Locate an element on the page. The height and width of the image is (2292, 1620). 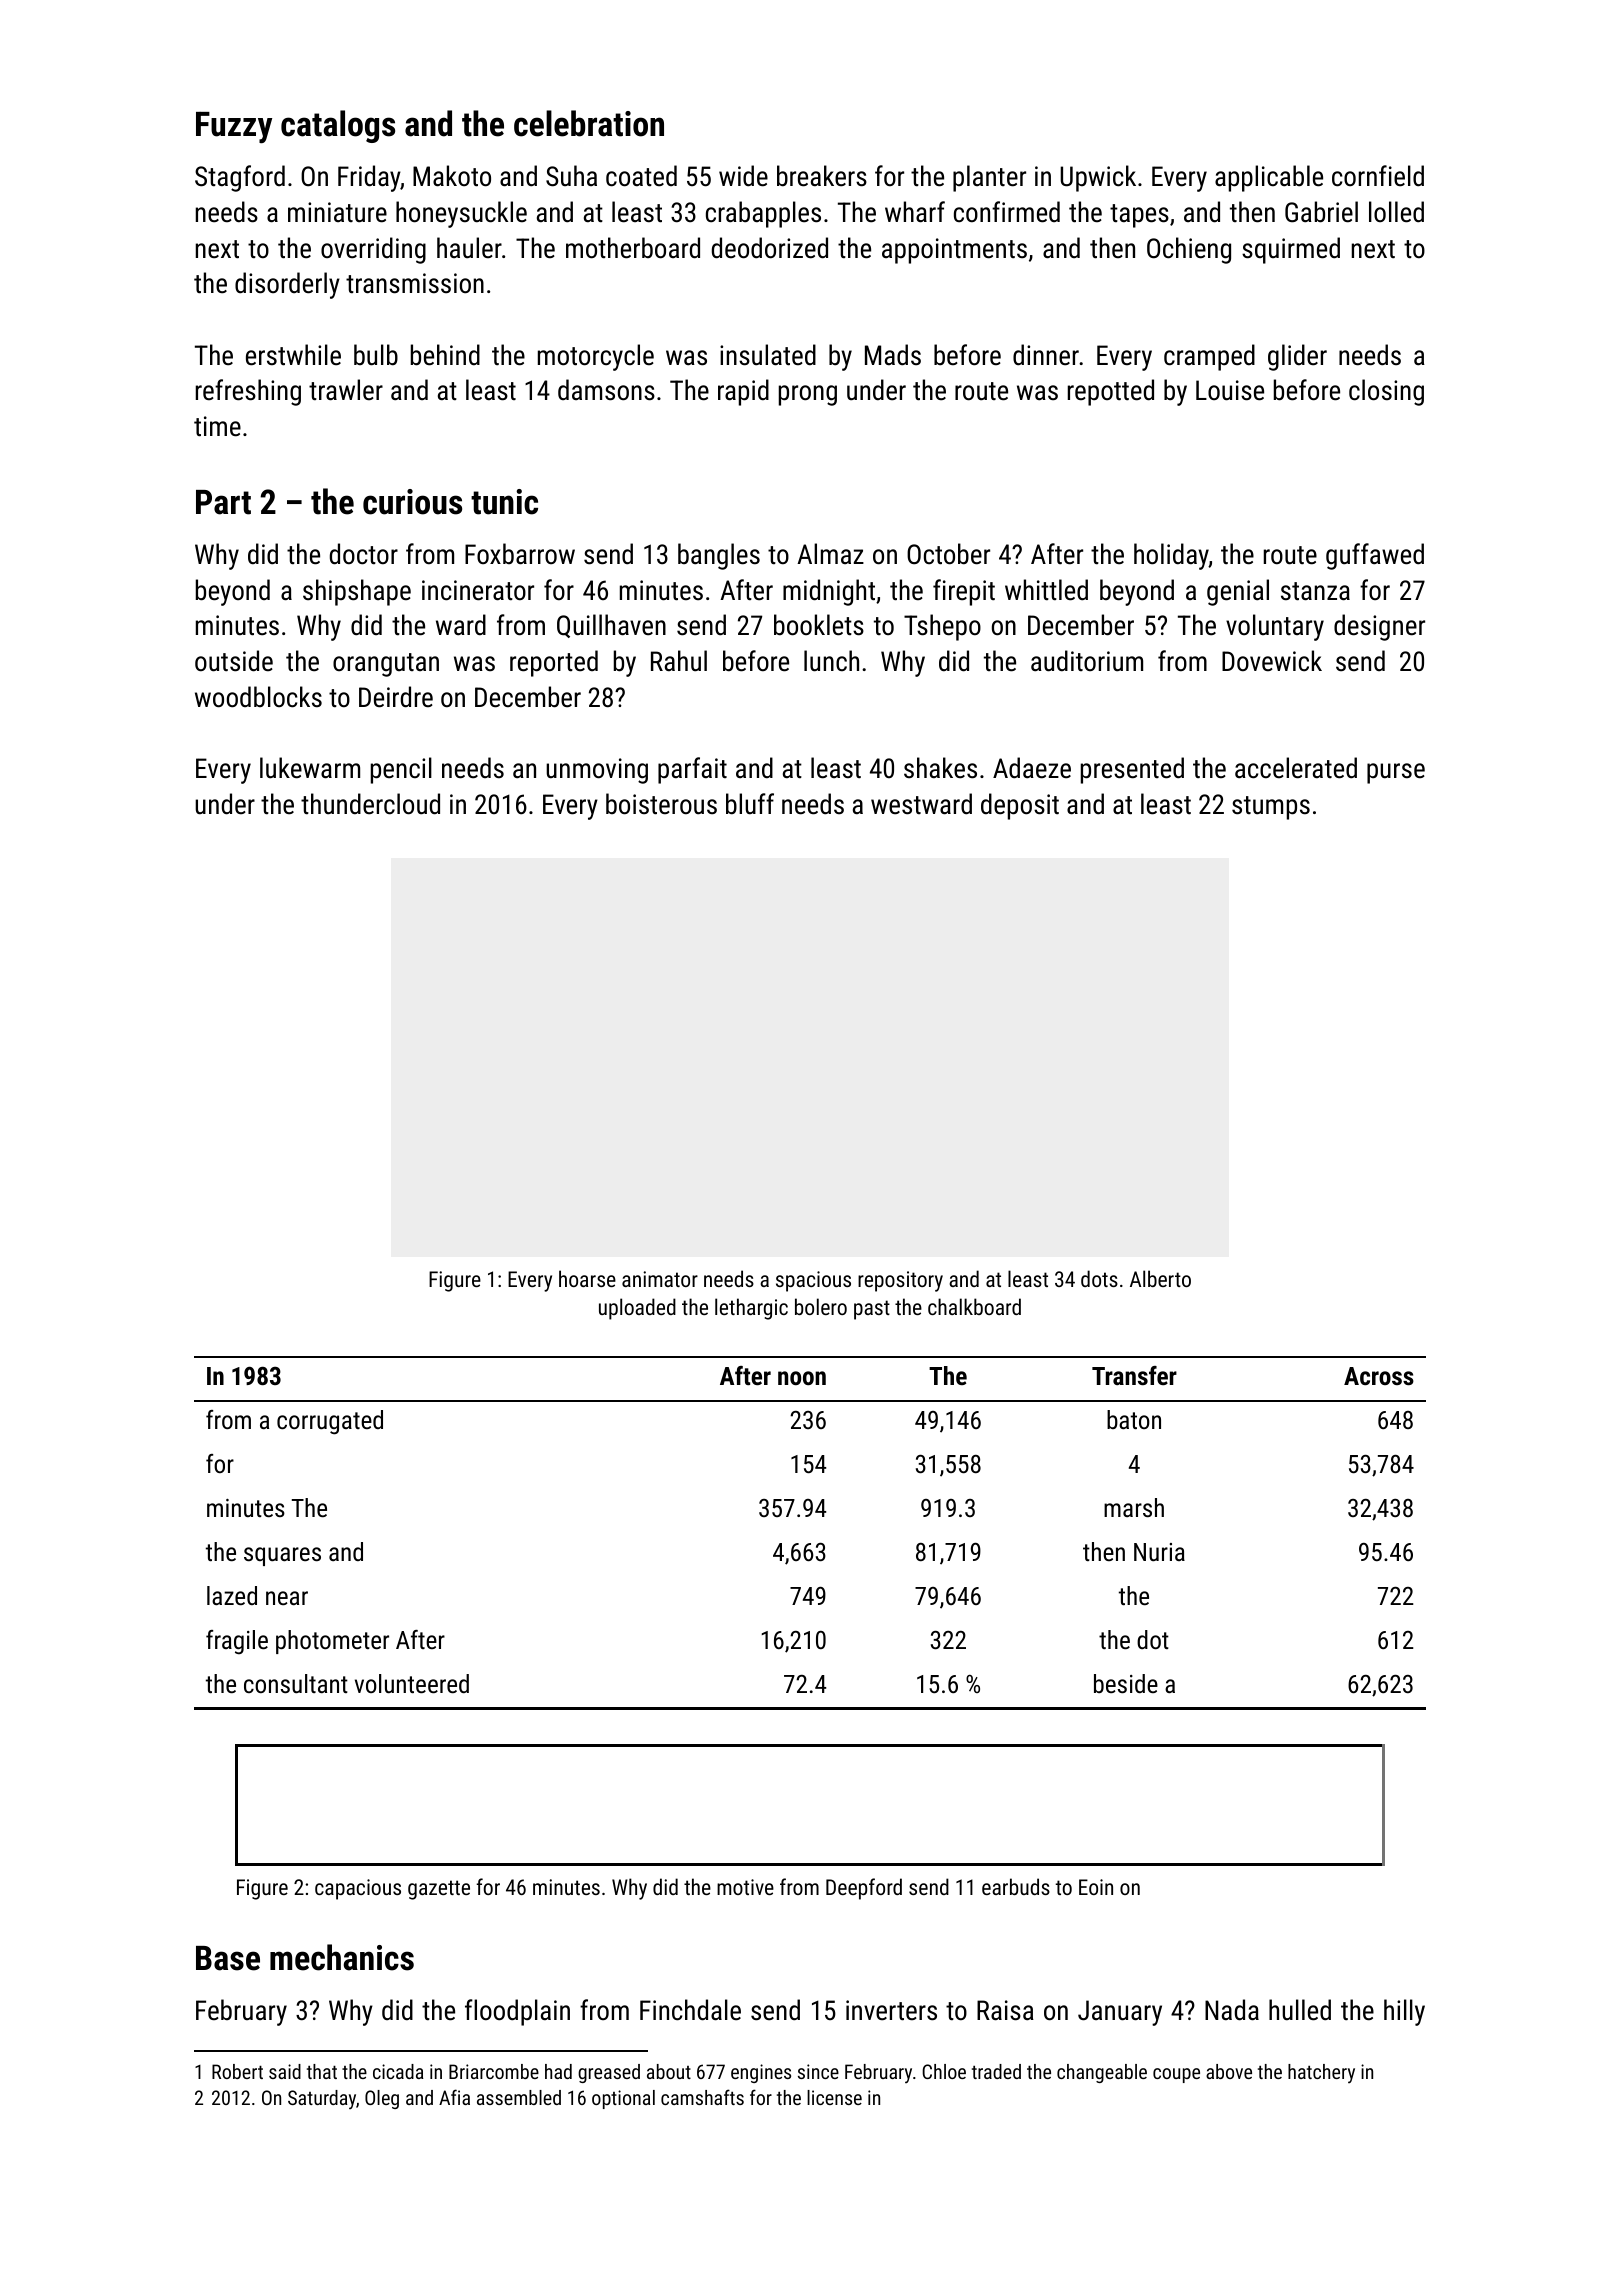
lunch is located at coordinates (831, 661).
